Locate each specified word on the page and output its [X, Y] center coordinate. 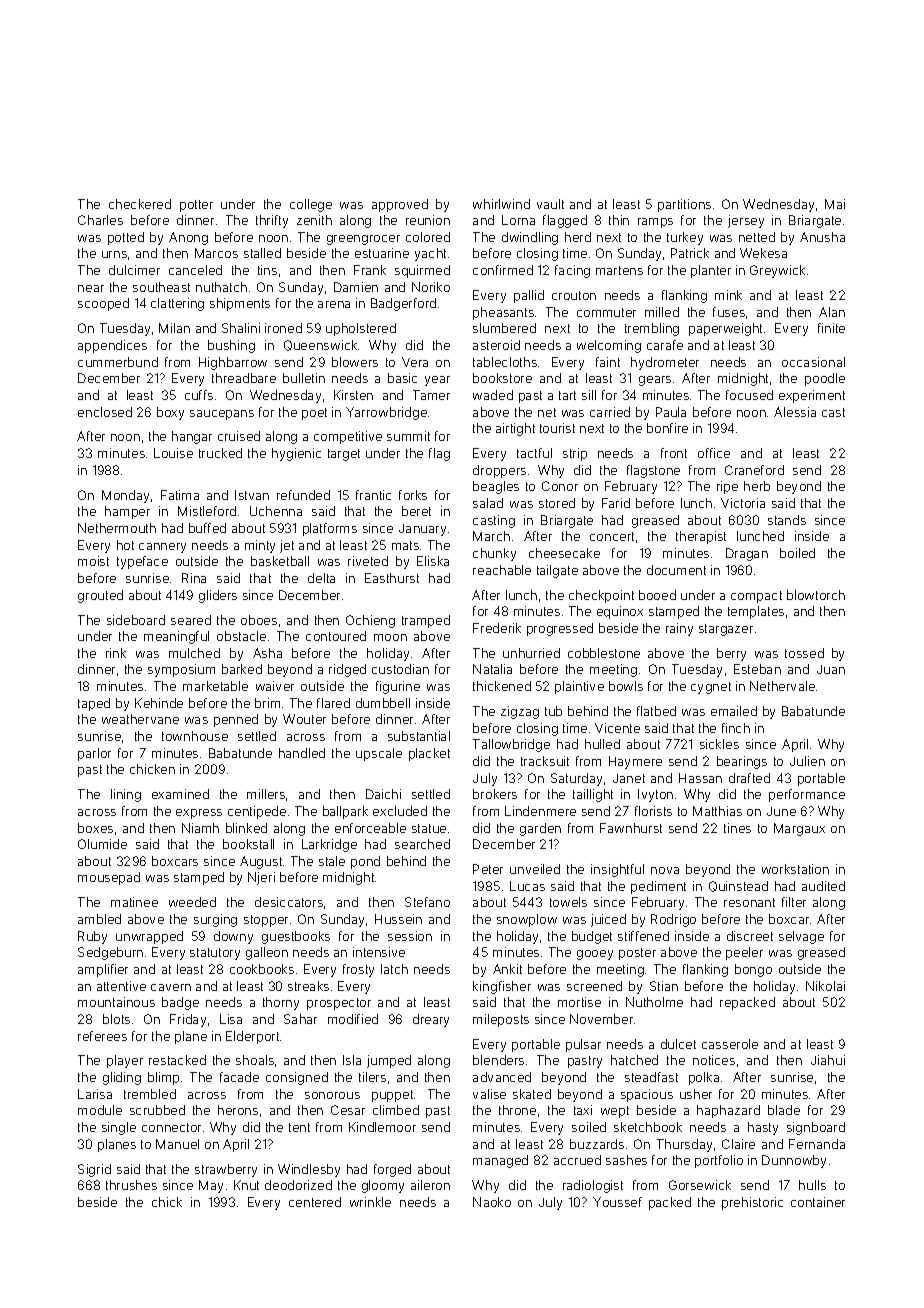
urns [114, 254]
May [211, 1186]
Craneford [754, 470]
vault [550, 204]
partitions [684, 205]
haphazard [728, 1111]
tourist [557, 428]
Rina [194, 578]
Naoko [492, 1202]
